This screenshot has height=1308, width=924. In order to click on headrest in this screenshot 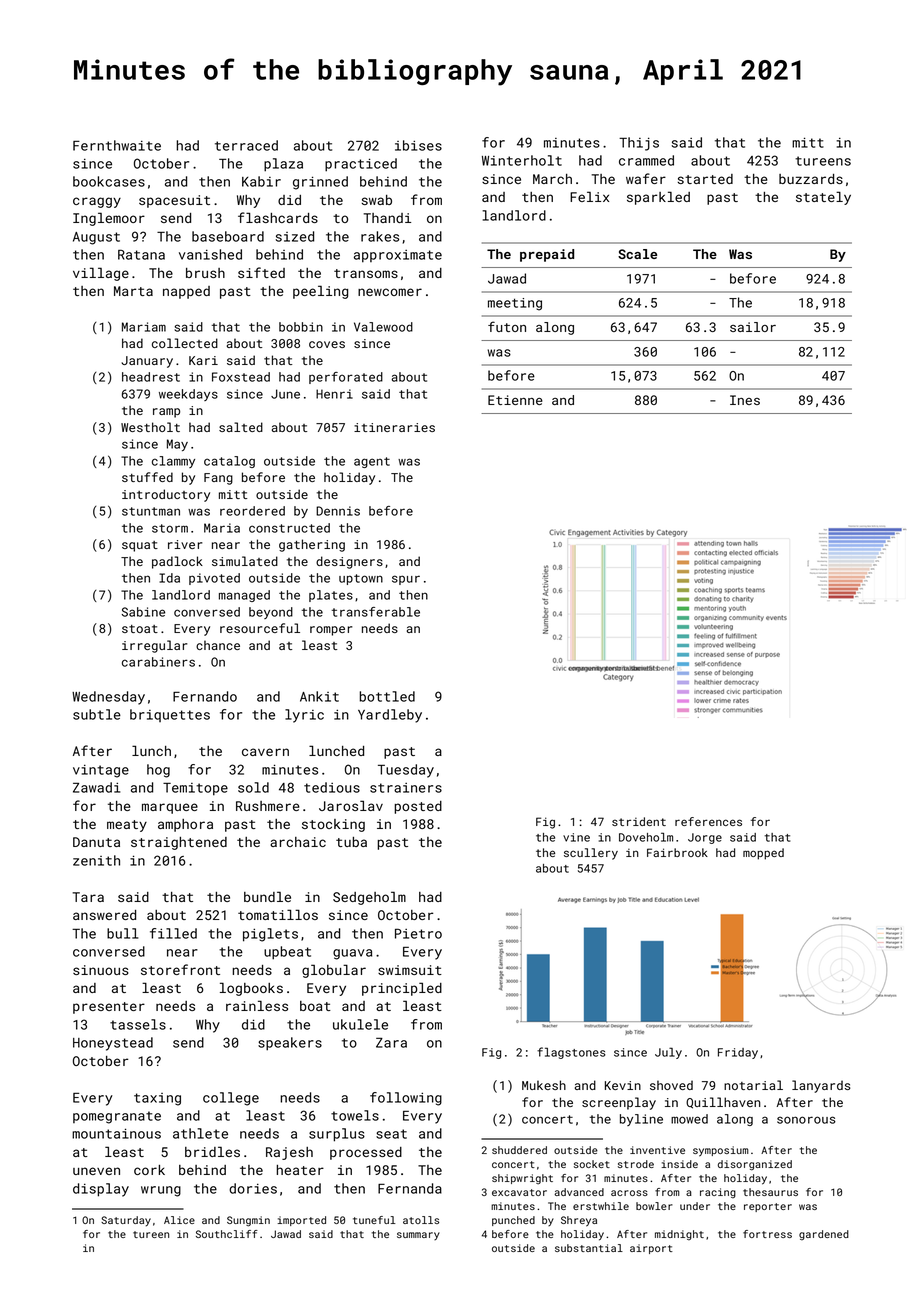, I will do `click(151, 377)`.
